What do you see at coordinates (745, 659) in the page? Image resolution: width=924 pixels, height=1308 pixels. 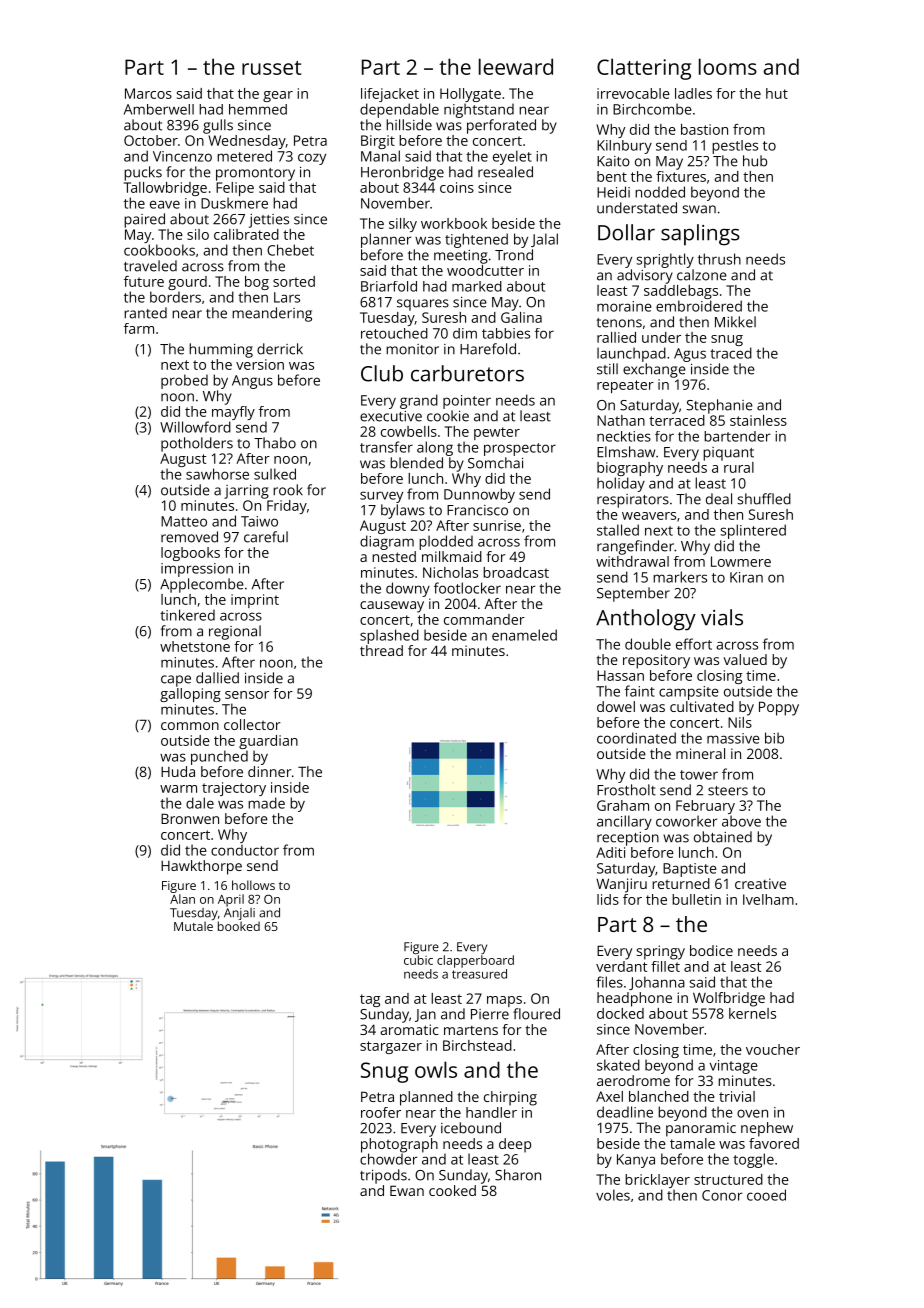 I see `valued` at bounding box center [745, 659].
